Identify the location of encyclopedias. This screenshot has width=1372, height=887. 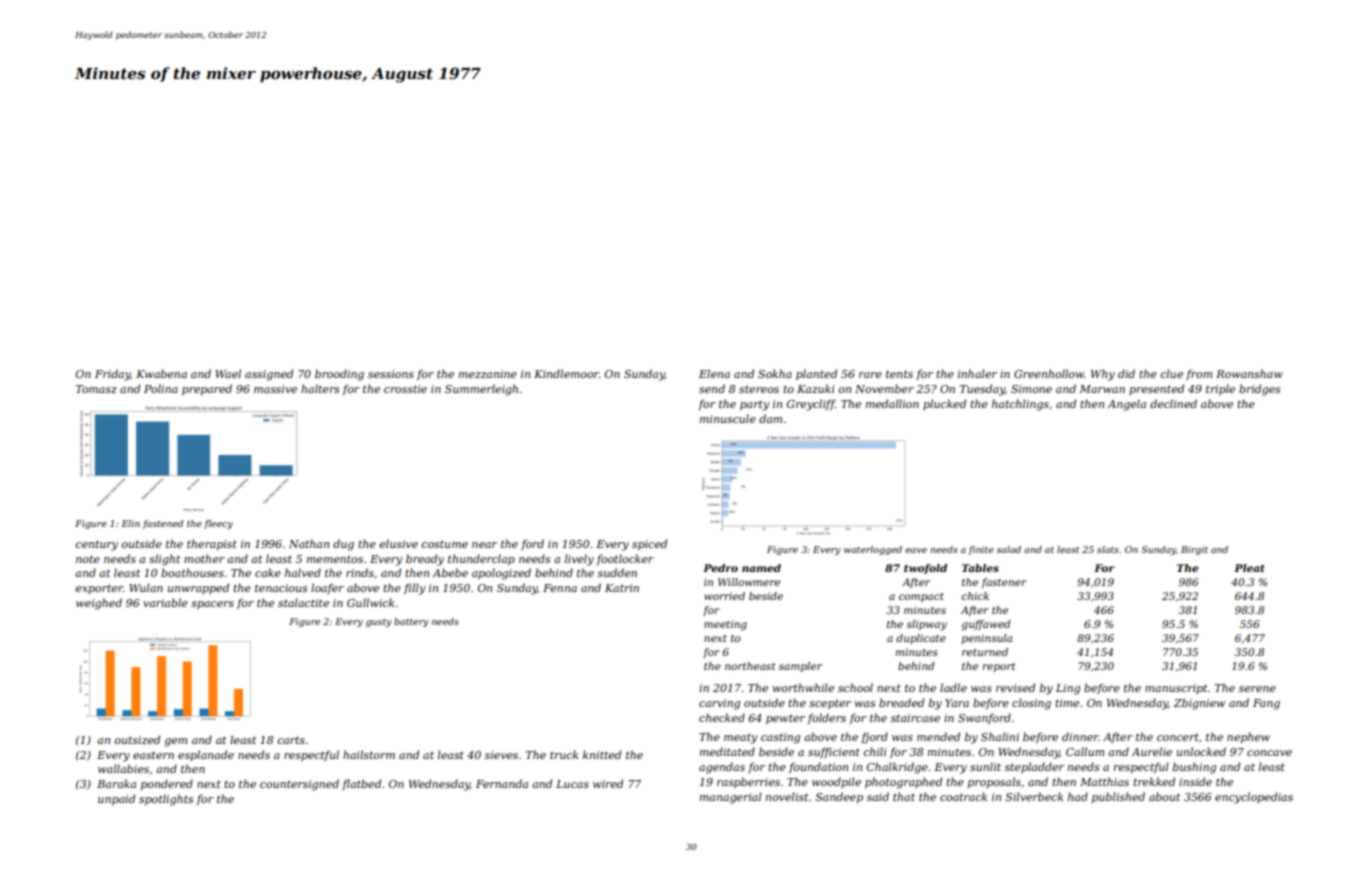
(1254, 798).
